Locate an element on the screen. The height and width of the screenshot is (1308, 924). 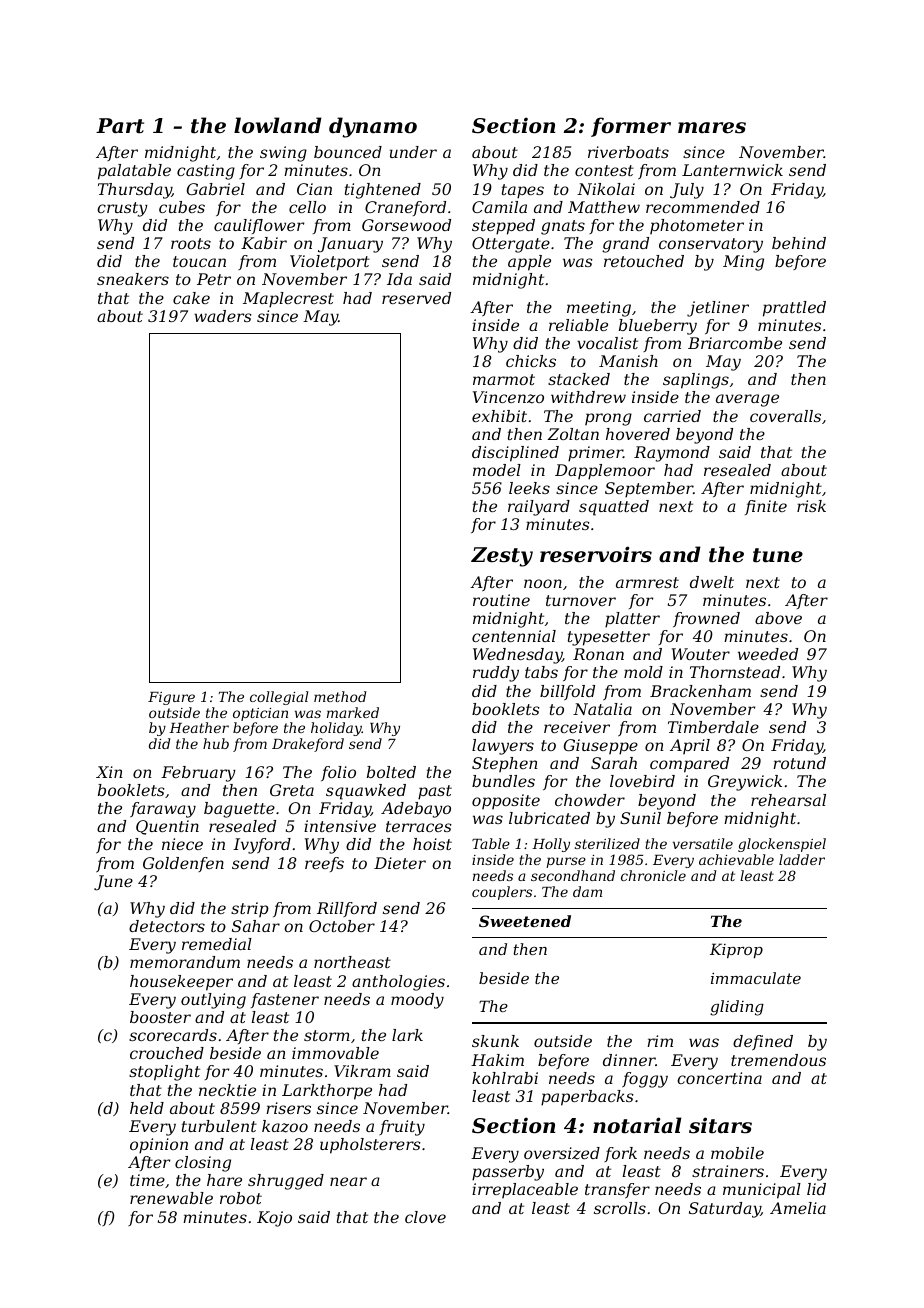
lowland is located at coordinates (278, 125).
